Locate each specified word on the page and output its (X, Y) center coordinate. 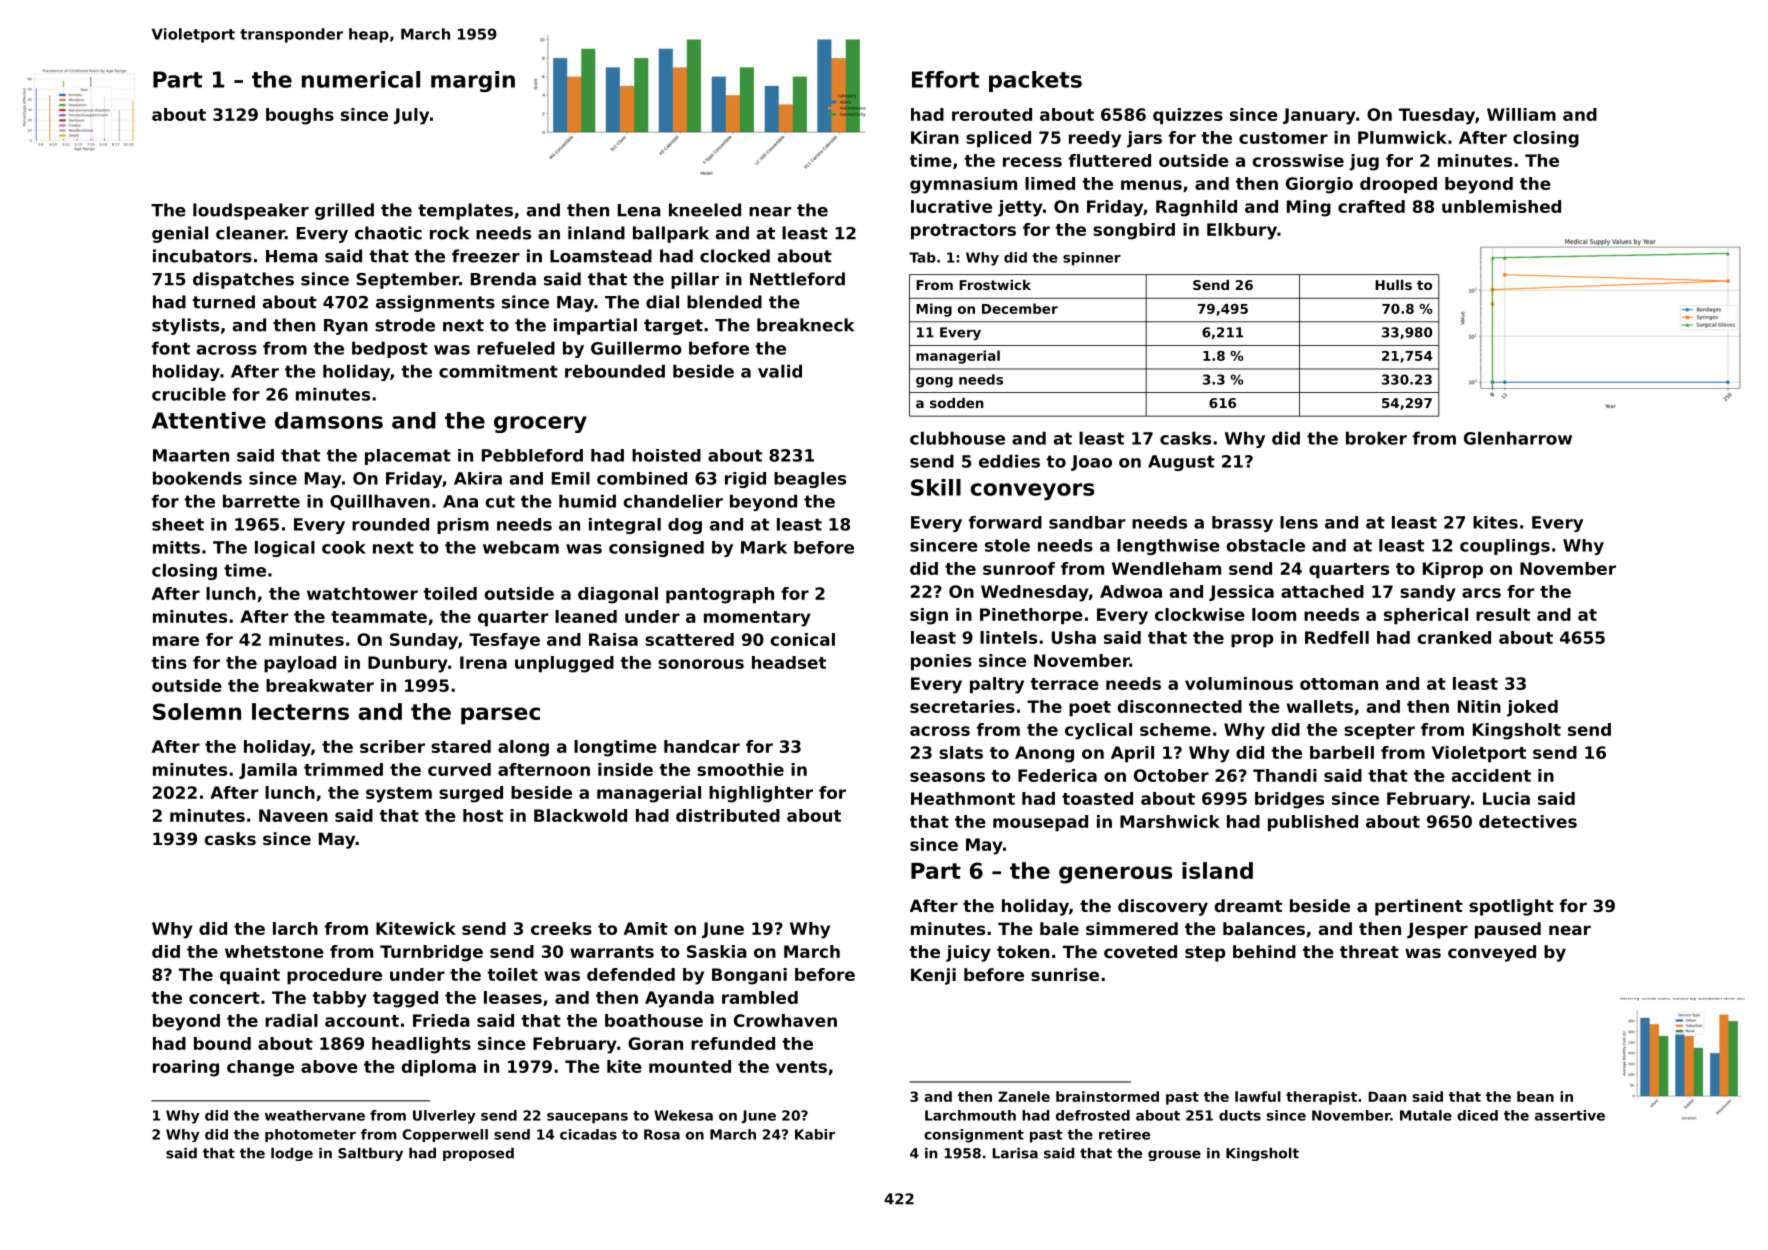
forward (1005, 522)
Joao (1091, 463)
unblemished (1501, 206)
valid (780, 371)
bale (1059, 928)
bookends (197, 478)
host (483, 815)
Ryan (346, 327)
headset (789, 662)
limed (1050, 183)
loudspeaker (251, 211)
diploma (439, 1068)
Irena (483, 662)
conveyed (1492, 953)
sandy (1428, 593)
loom (1274, 614)
